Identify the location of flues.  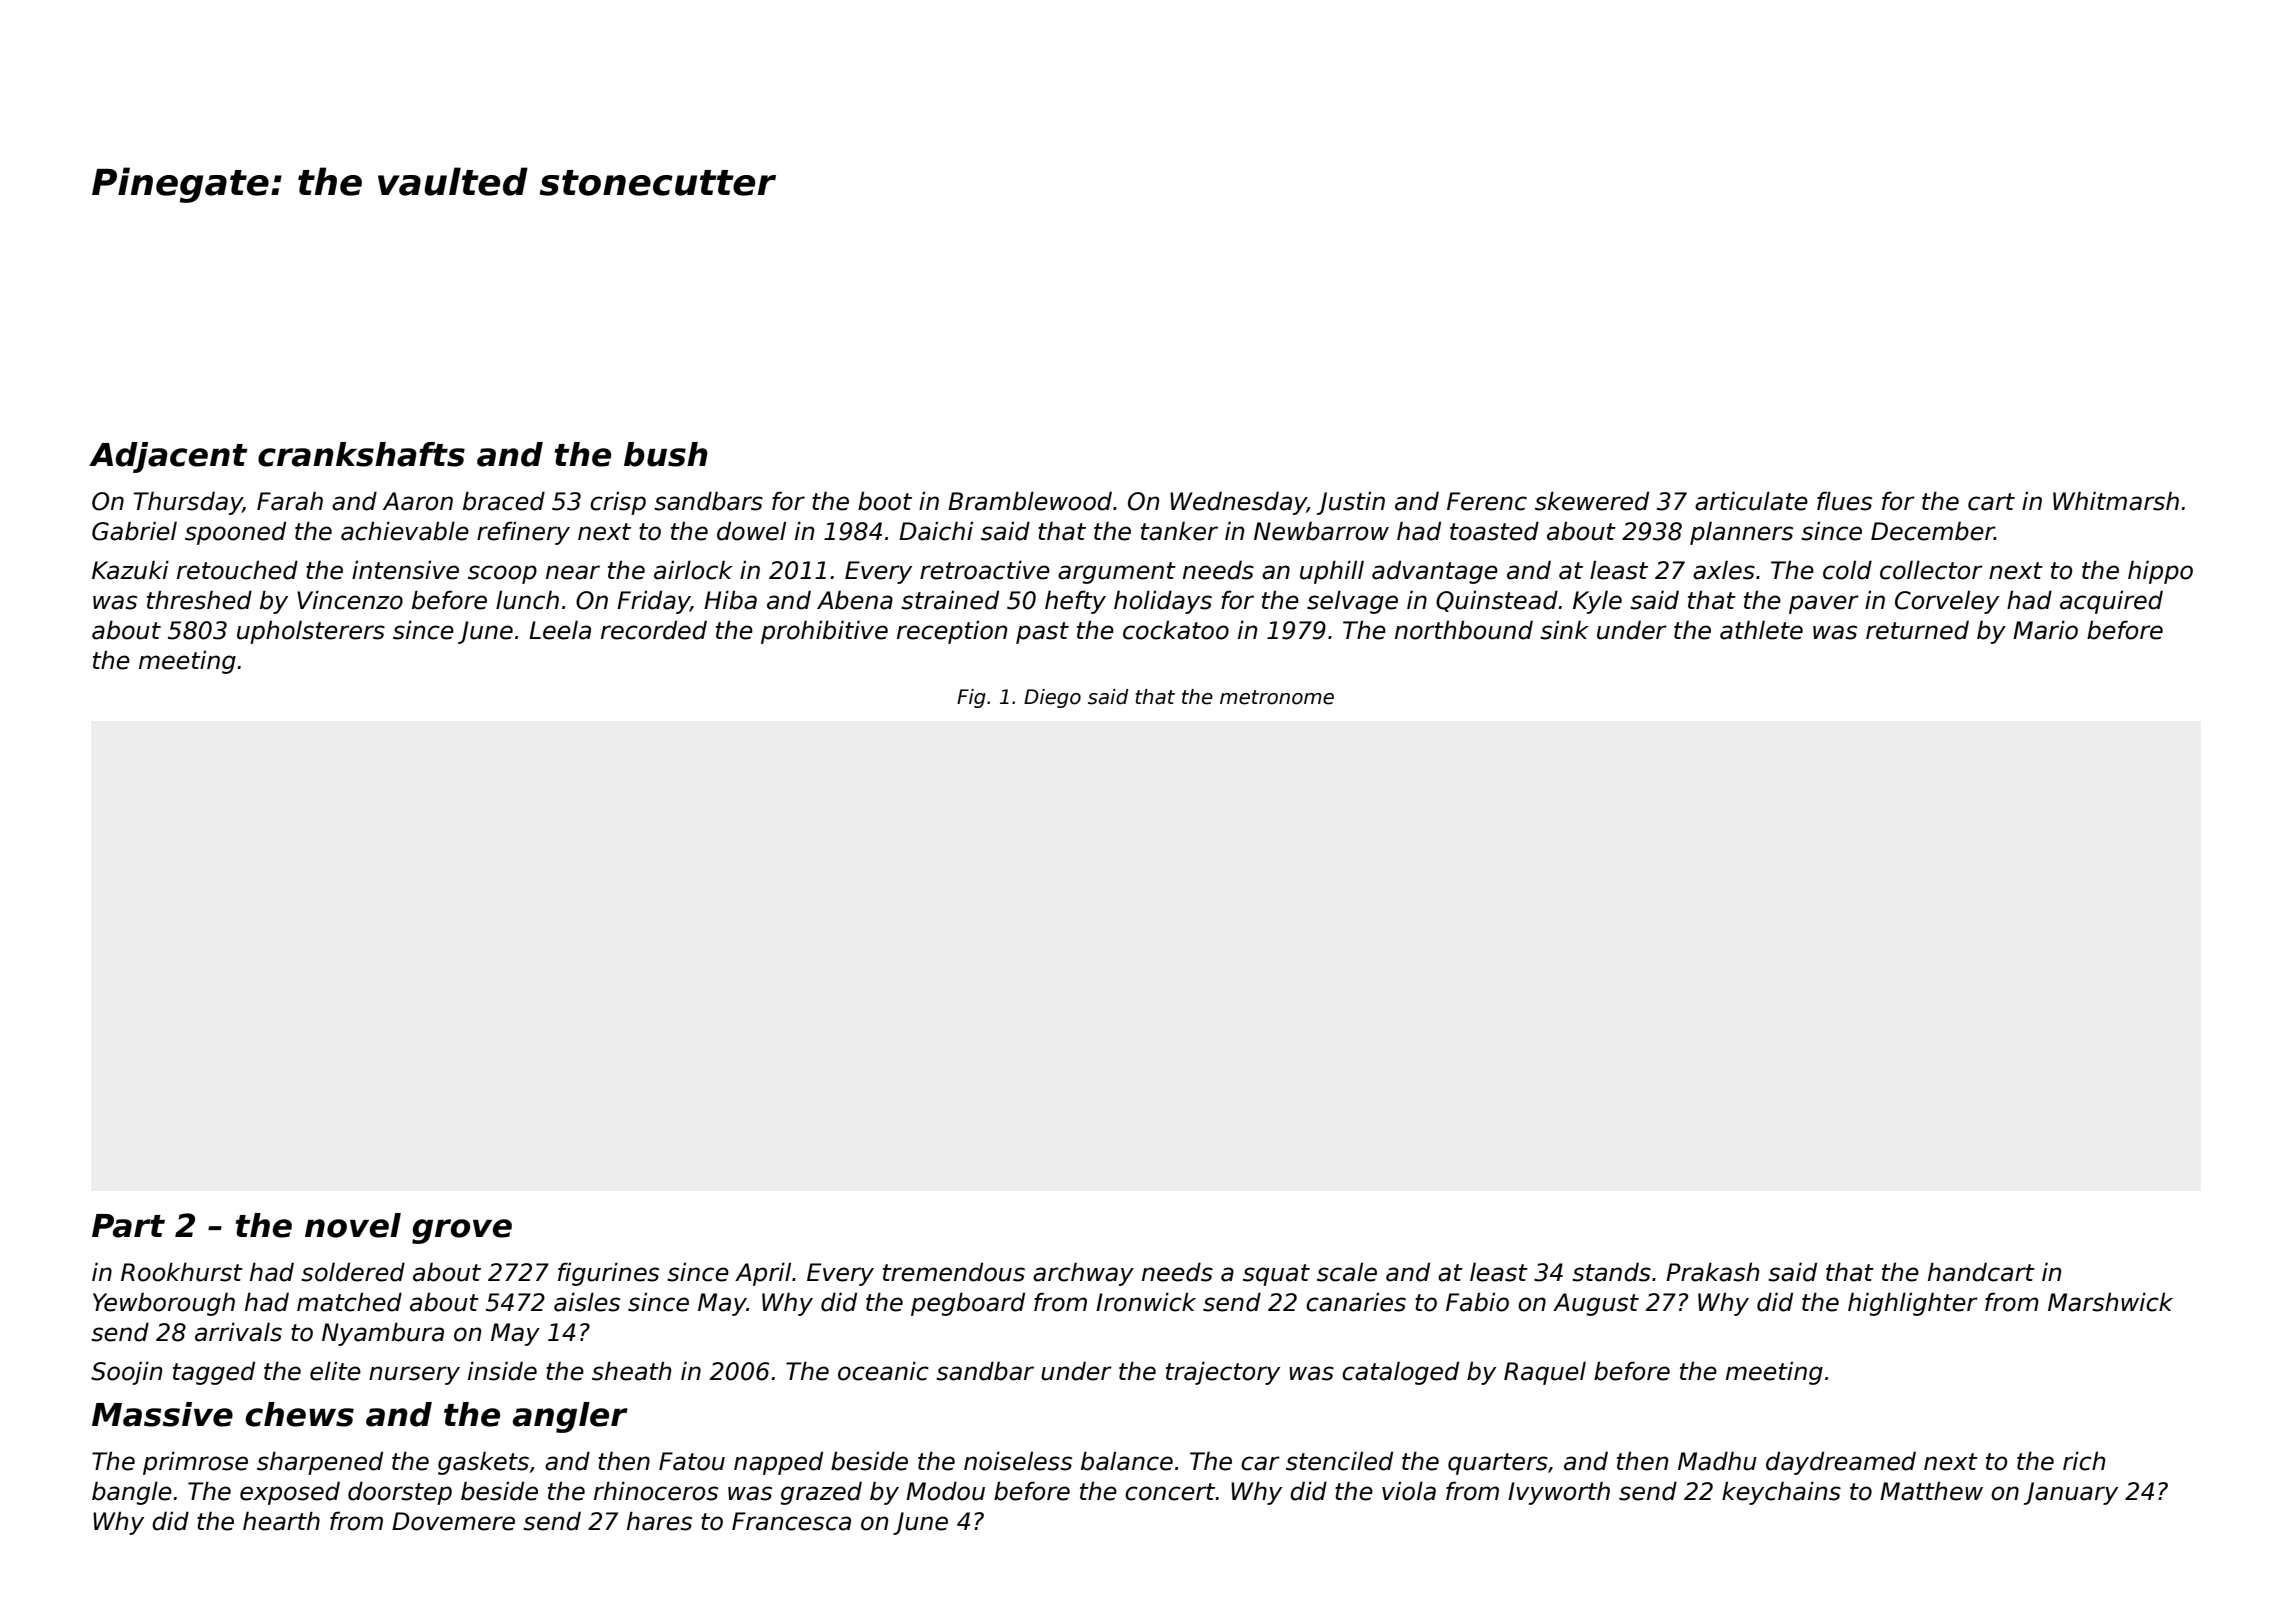
(1844, 501).
